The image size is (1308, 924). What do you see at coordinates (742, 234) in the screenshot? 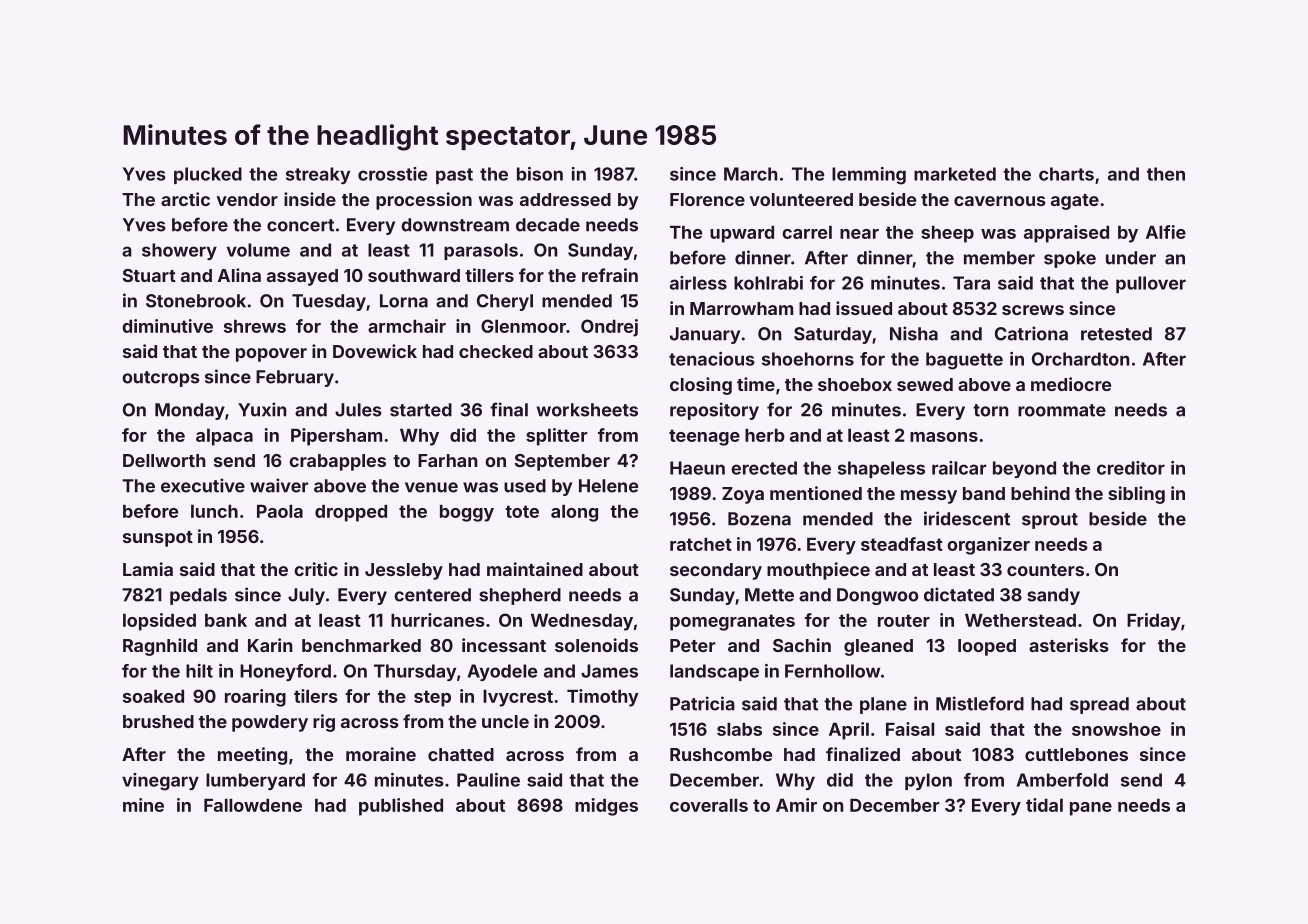
I see `upward` at bounding box center [742, 234].
